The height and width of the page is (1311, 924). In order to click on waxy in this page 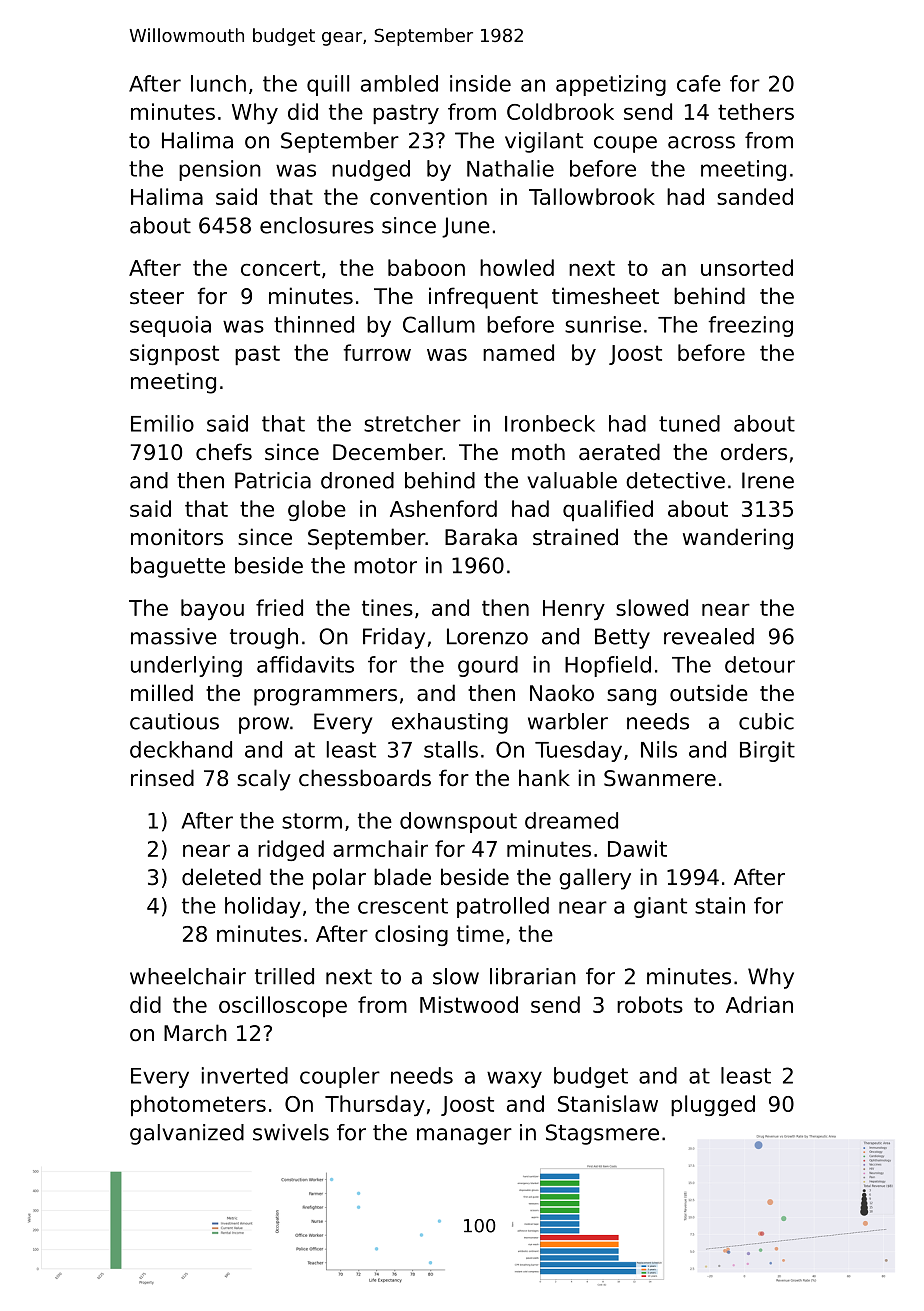, I will do `click(514, 1079)`.
